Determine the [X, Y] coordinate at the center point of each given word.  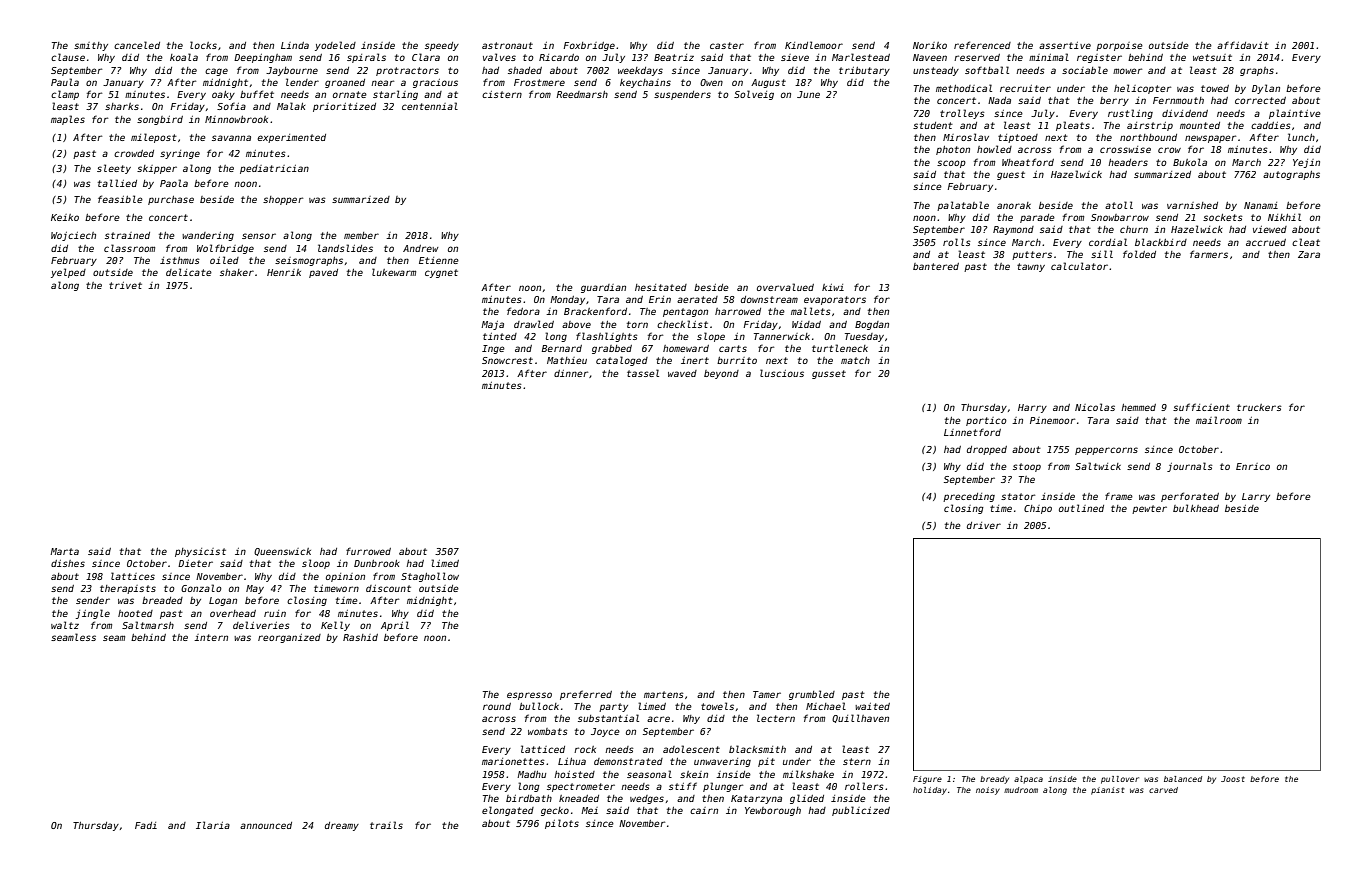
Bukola [1190, 162]
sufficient [1201, 407]
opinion [345, 577]
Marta [64, 551]
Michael [826, 706]
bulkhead [1196, 508]
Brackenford [595, 311]
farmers [1209, 254]
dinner [571, 373]
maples [68, 120]
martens [663, 694]
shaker [237, 272]
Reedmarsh [582, 94]
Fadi [146, 825]
